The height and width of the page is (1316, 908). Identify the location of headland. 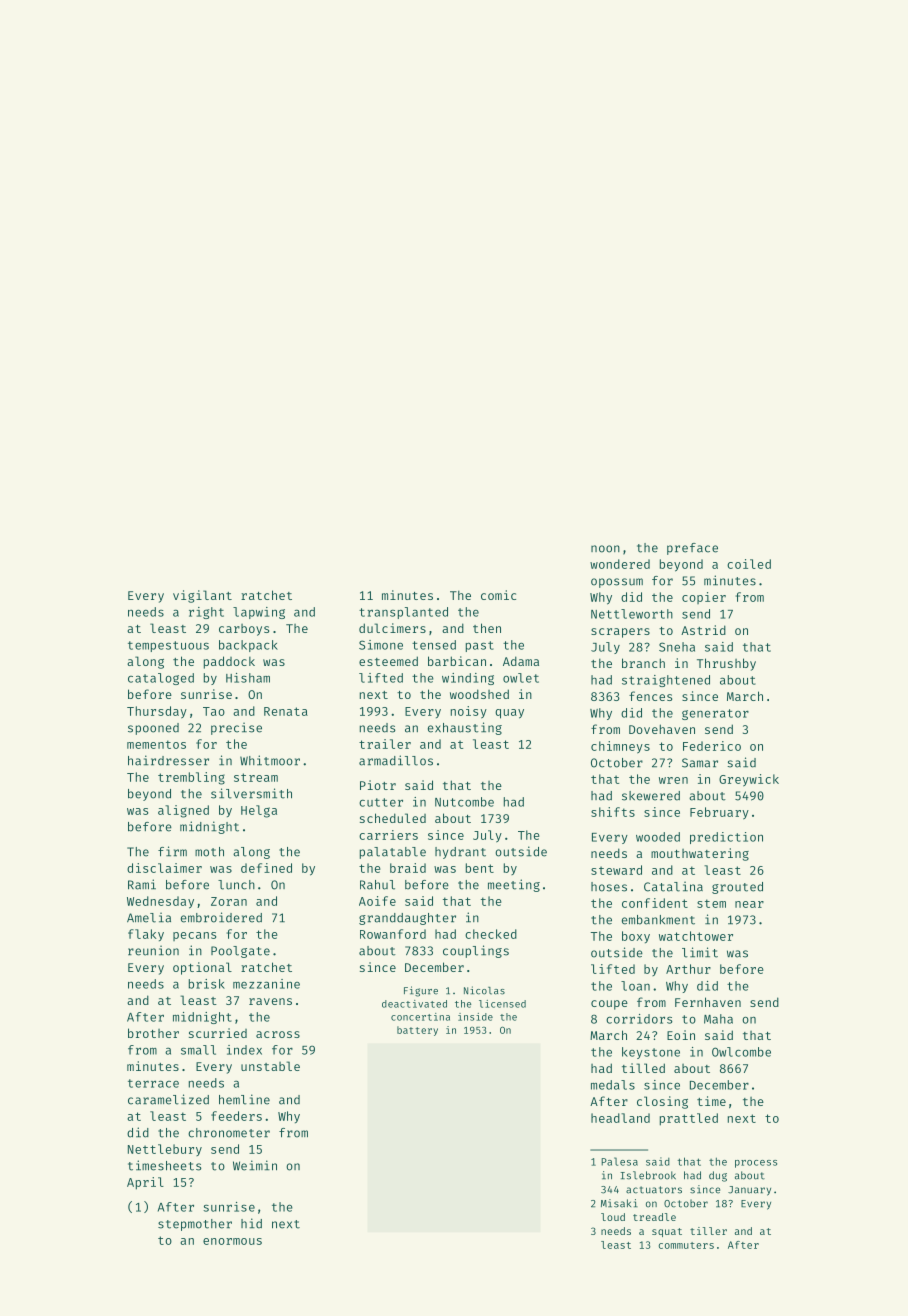
(620, 1118).
